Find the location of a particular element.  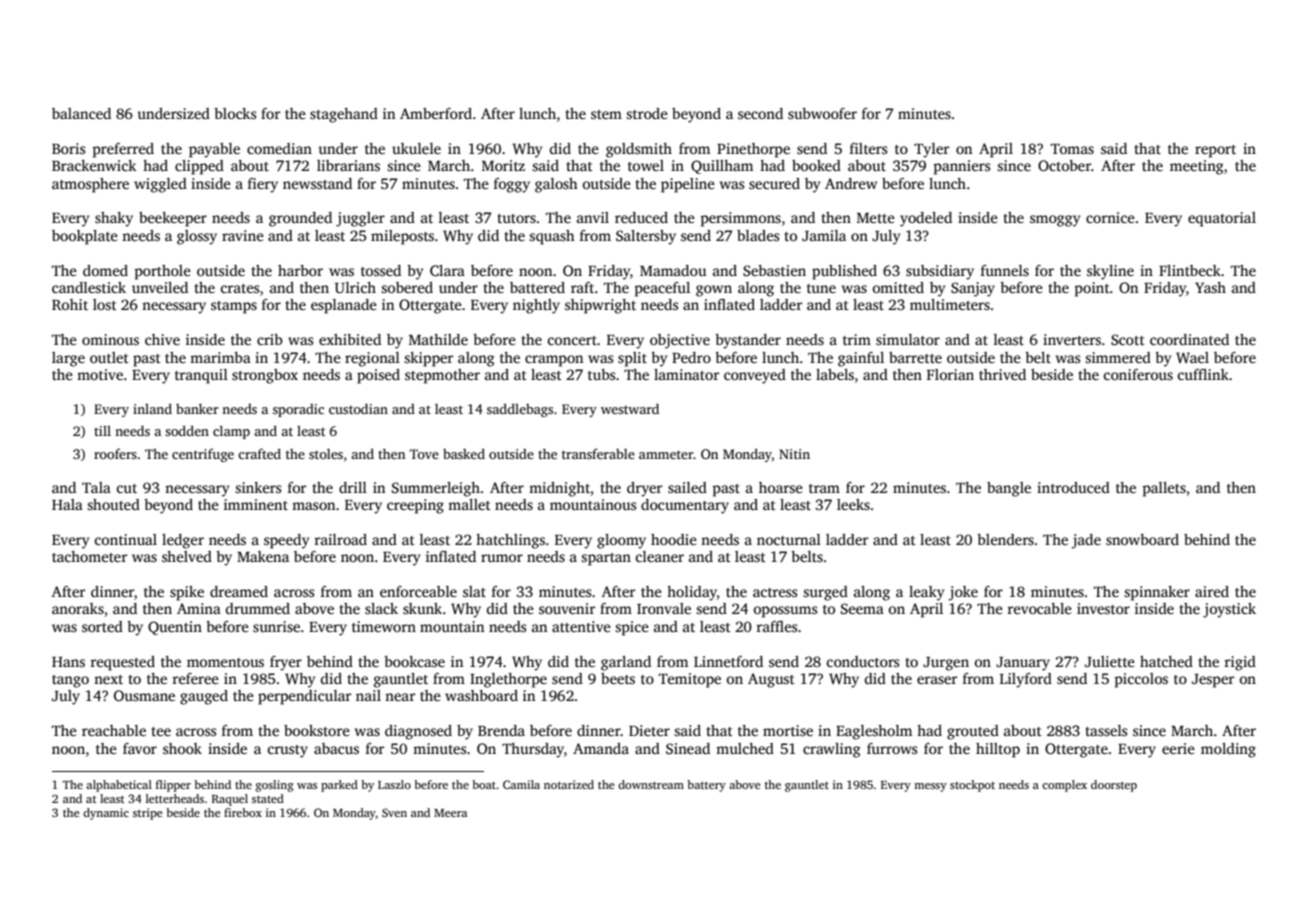

pallets is located at coordinates (1164, 489).
